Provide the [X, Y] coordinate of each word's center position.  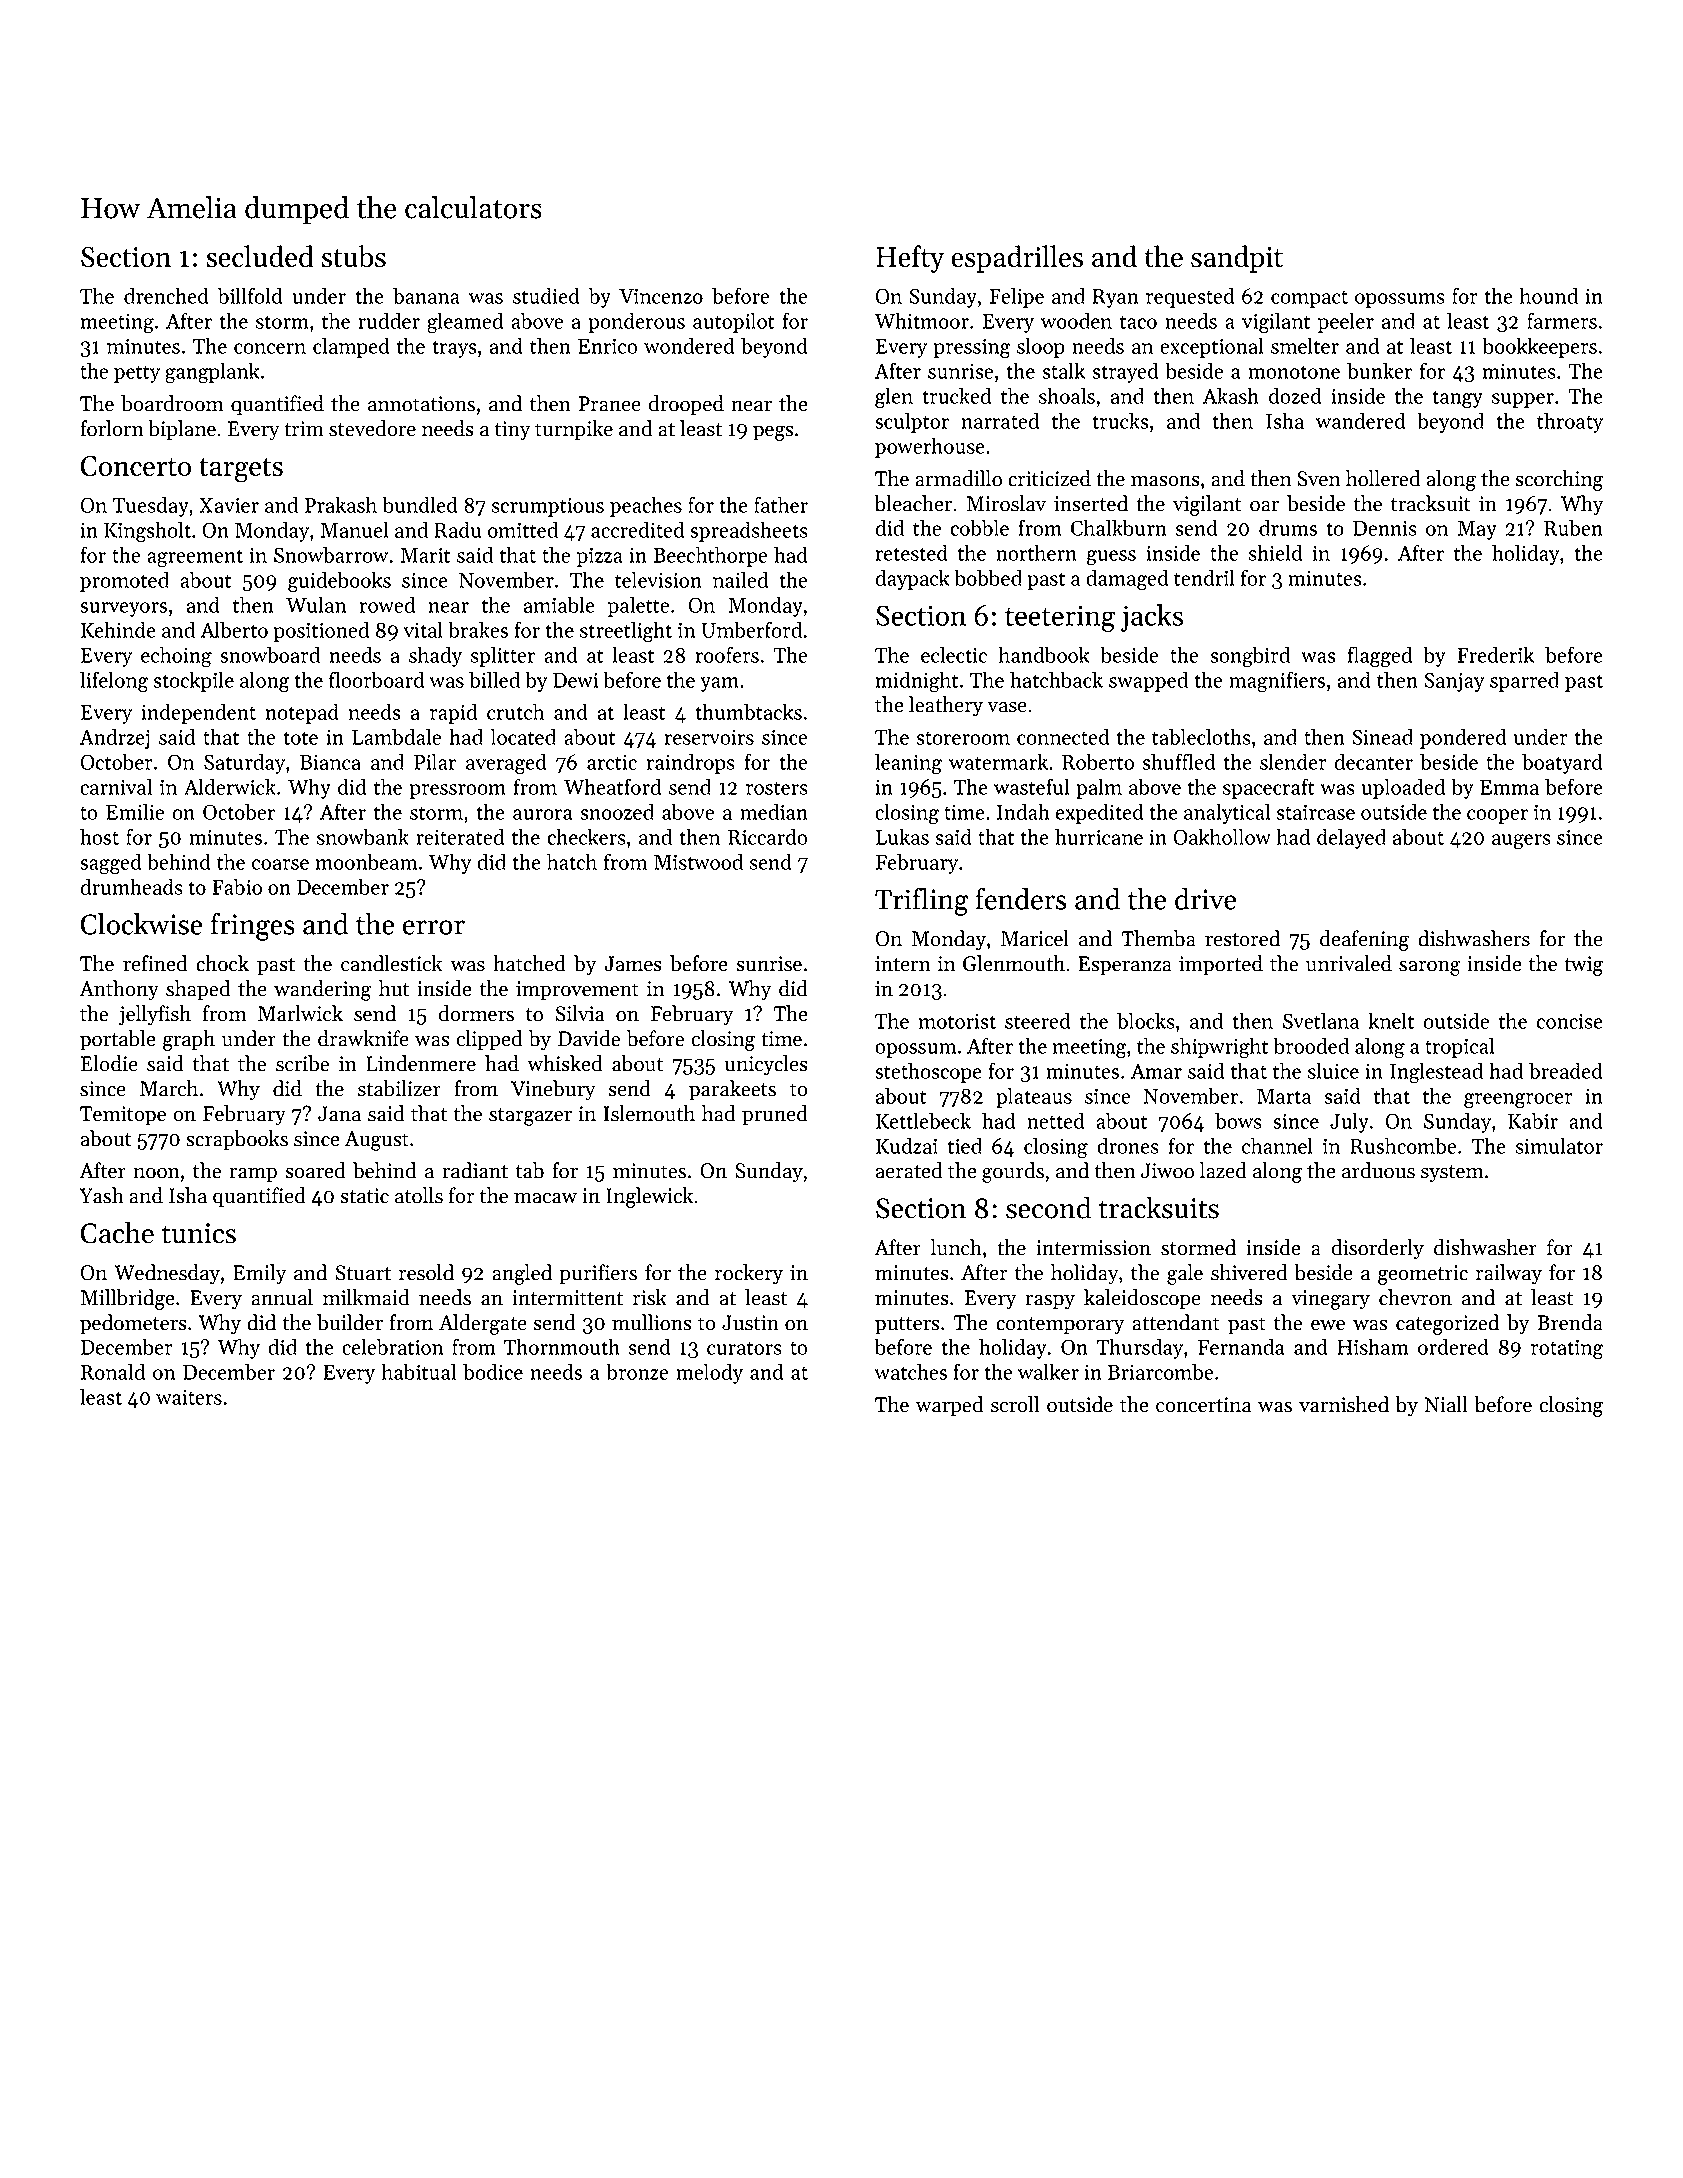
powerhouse [930, 447]
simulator [1559, 1145]
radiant [475, 1170]
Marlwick [300, 1013]
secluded [260, 256]
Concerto [135, 466]
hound [1549, 295]
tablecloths [1201, 736]
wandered [1360, 420]
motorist [957, 1021]
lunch [956, 1247]
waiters [189, 1397]
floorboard [376, 679]
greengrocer [1518, 1101]
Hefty [910, 259]
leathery [946, 706]
